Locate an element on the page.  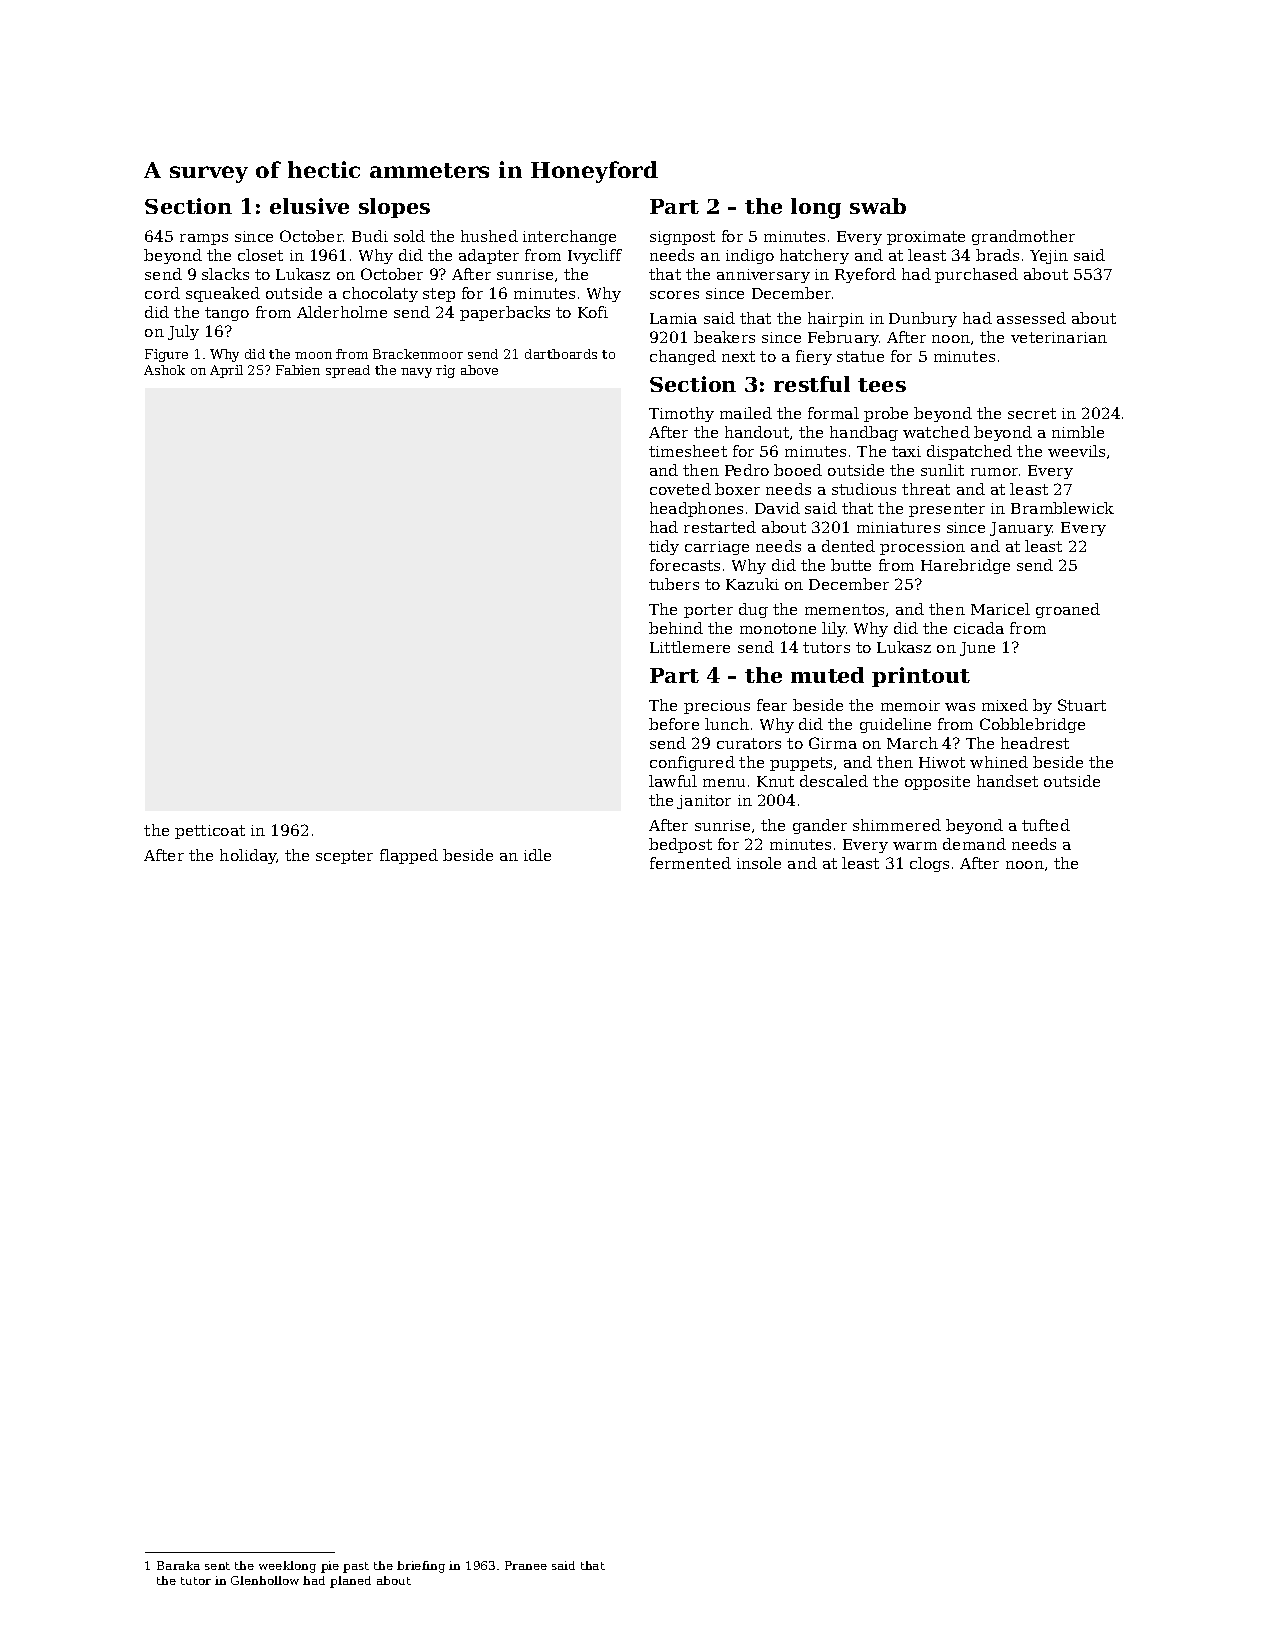
petticoat is located at coordinates (210, 832).
